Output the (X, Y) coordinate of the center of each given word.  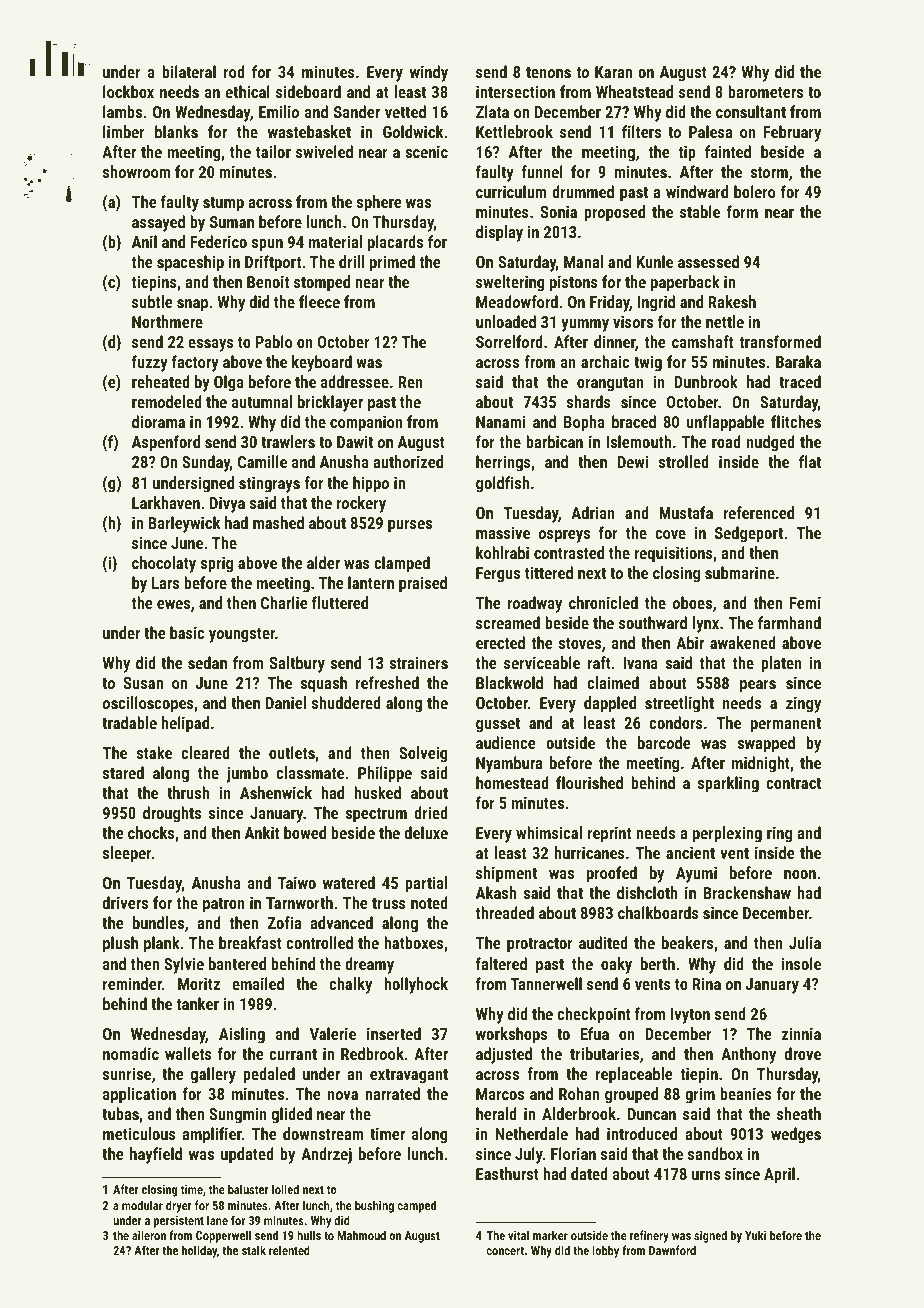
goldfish (503, 484)
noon (800, 874)
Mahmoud (361, 1235)
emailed (258, 983)
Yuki (755, 1235)
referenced (759, 512)
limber (124, 131)
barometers (765, 91)
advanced (341, 922)
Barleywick (184, 524)
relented (289, 1250)
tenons (548, 72)
